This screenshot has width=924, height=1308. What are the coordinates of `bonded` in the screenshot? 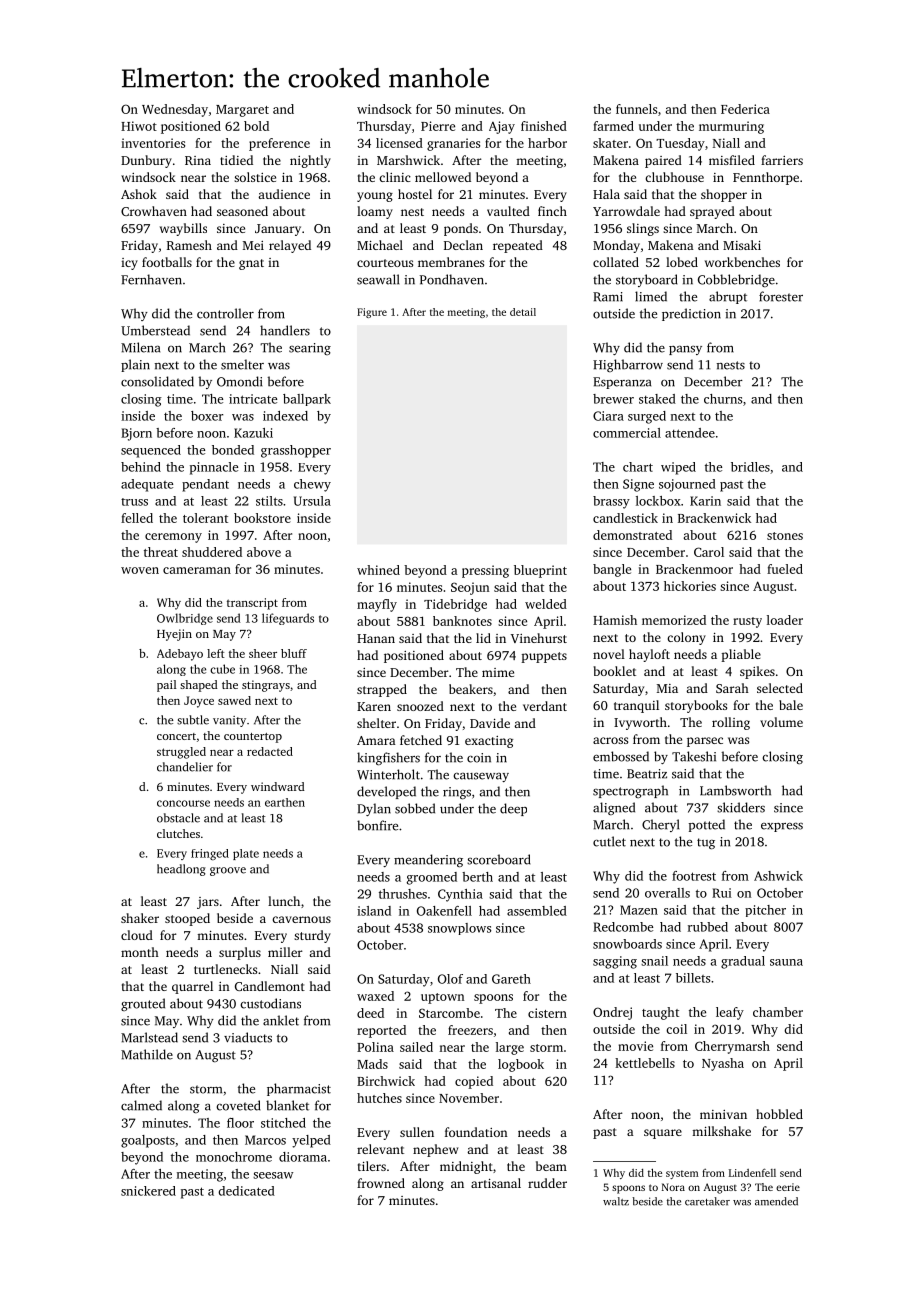 It's located at (233, 450).
